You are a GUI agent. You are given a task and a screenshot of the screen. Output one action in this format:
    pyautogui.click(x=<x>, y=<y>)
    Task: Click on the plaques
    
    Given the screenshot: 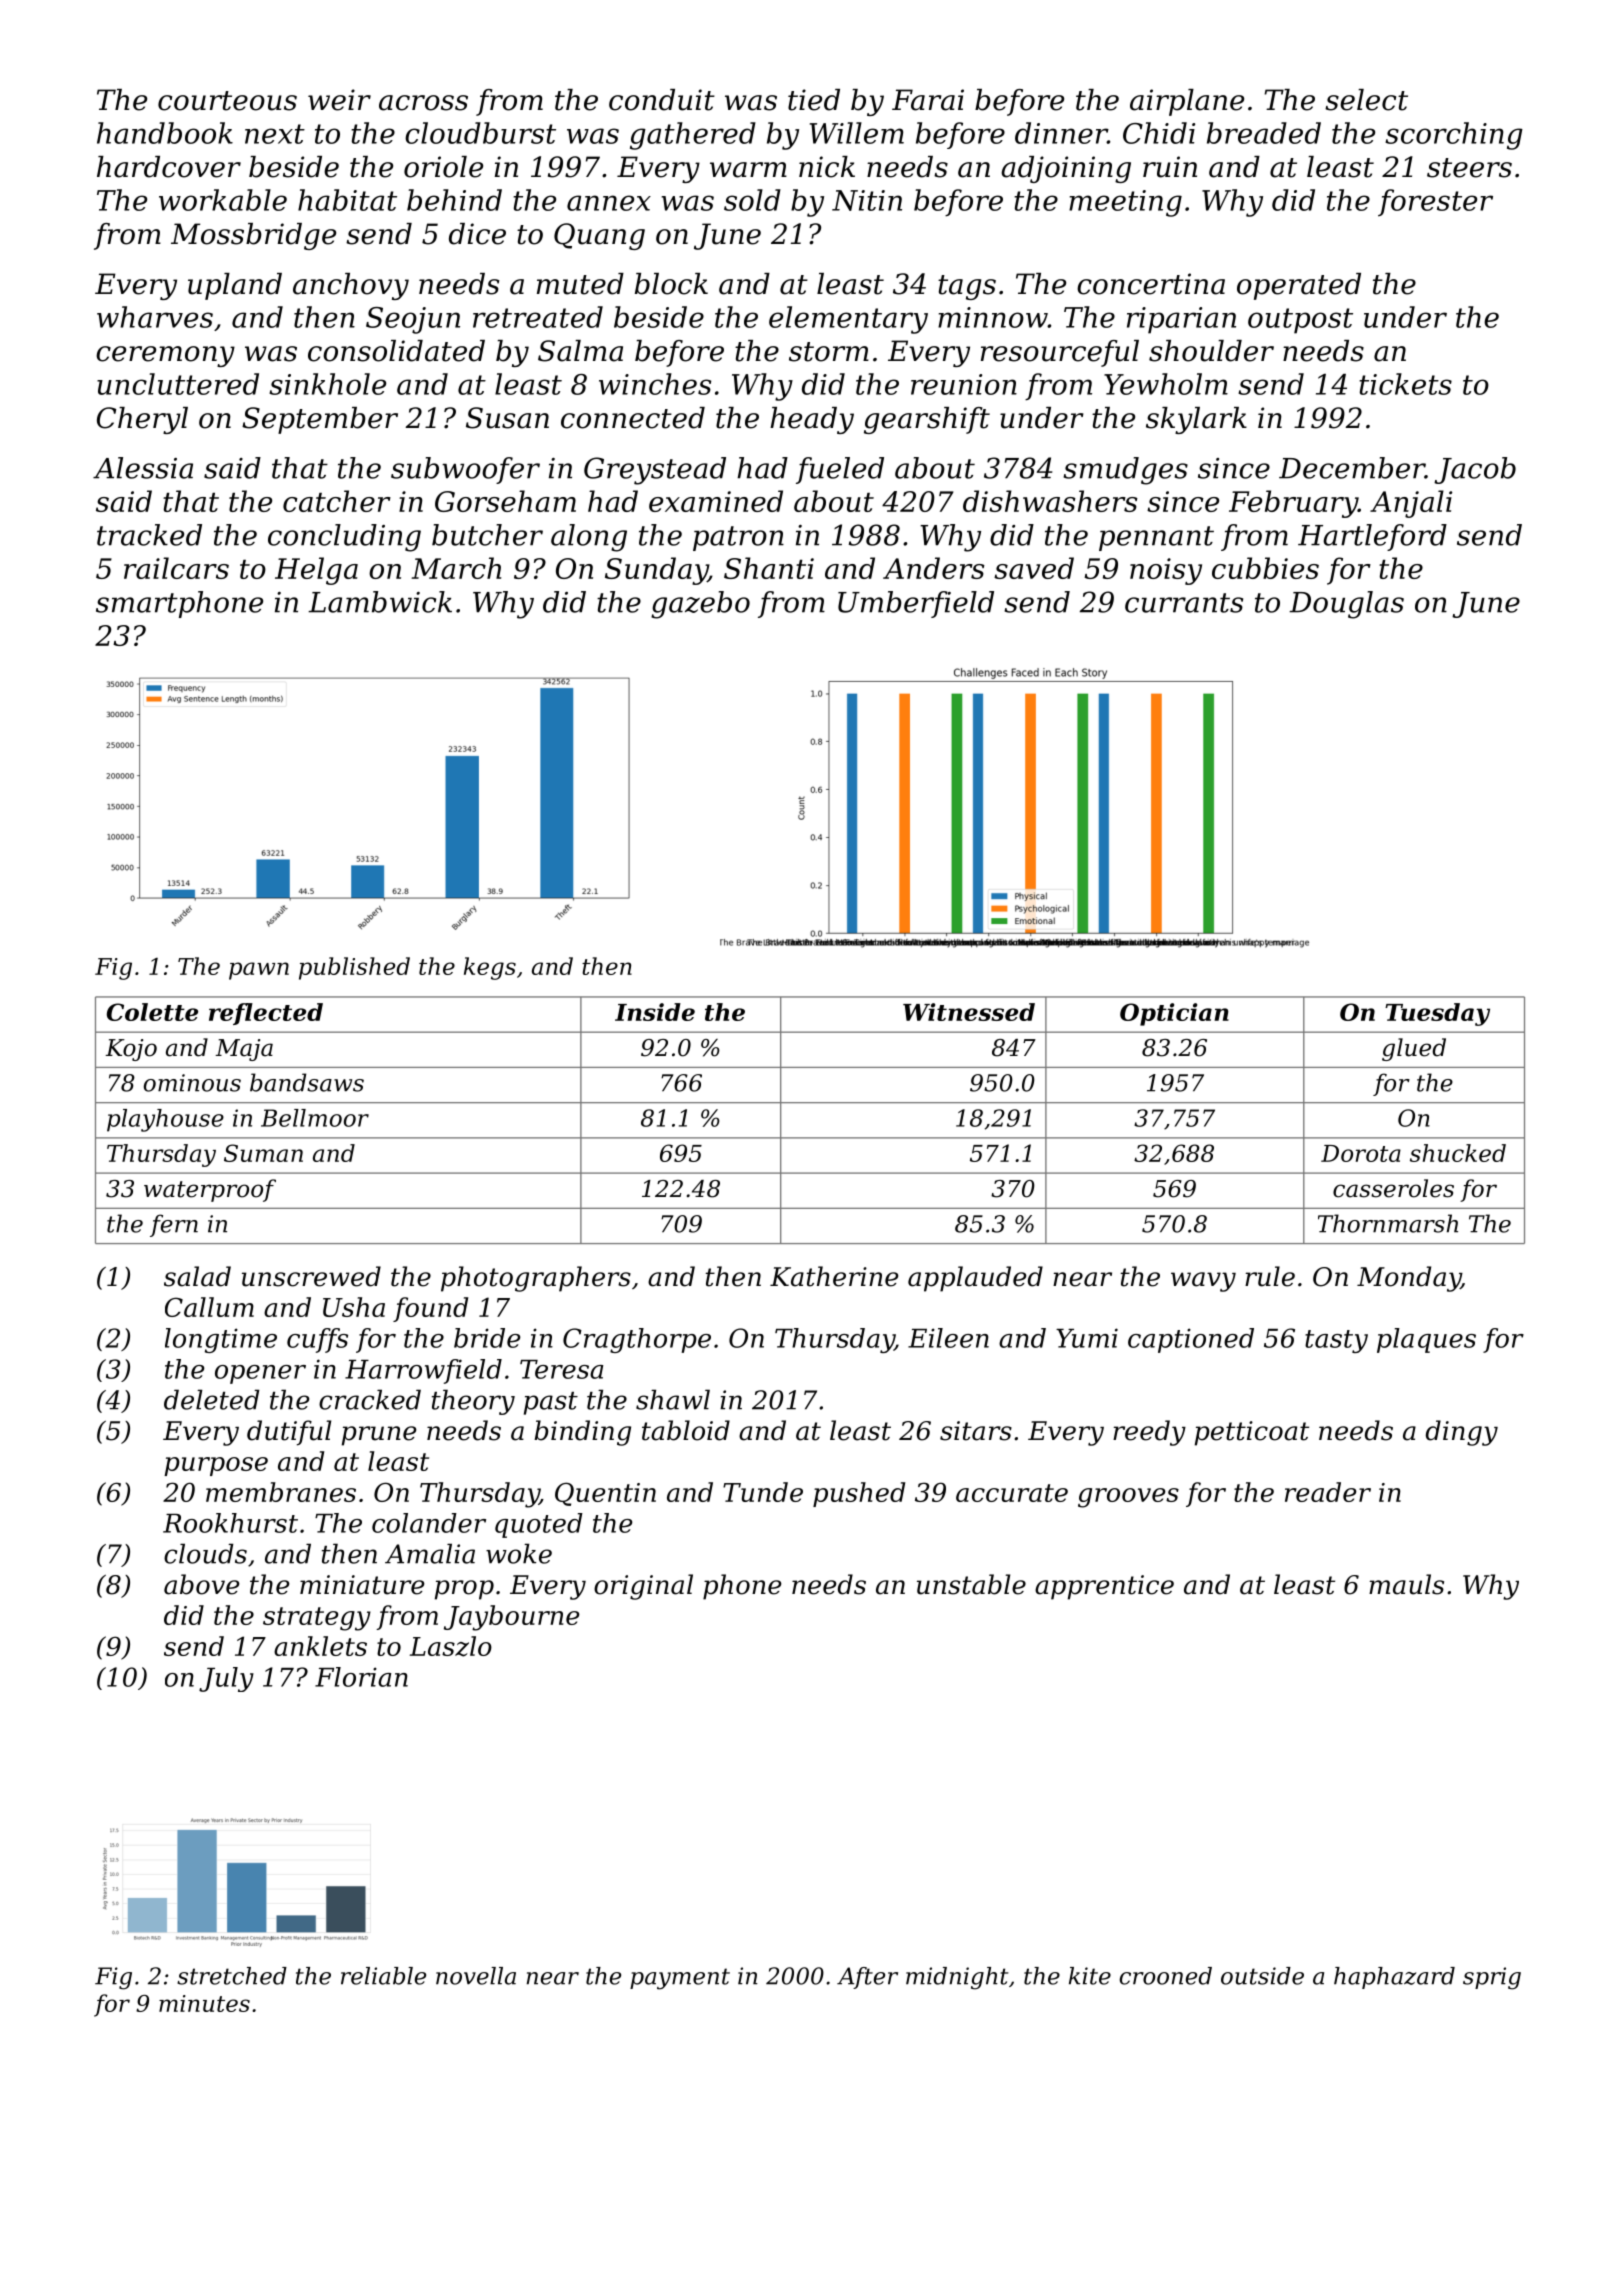 What is the action you would take?
    pyautogui.click(x=1426, y=1340)
